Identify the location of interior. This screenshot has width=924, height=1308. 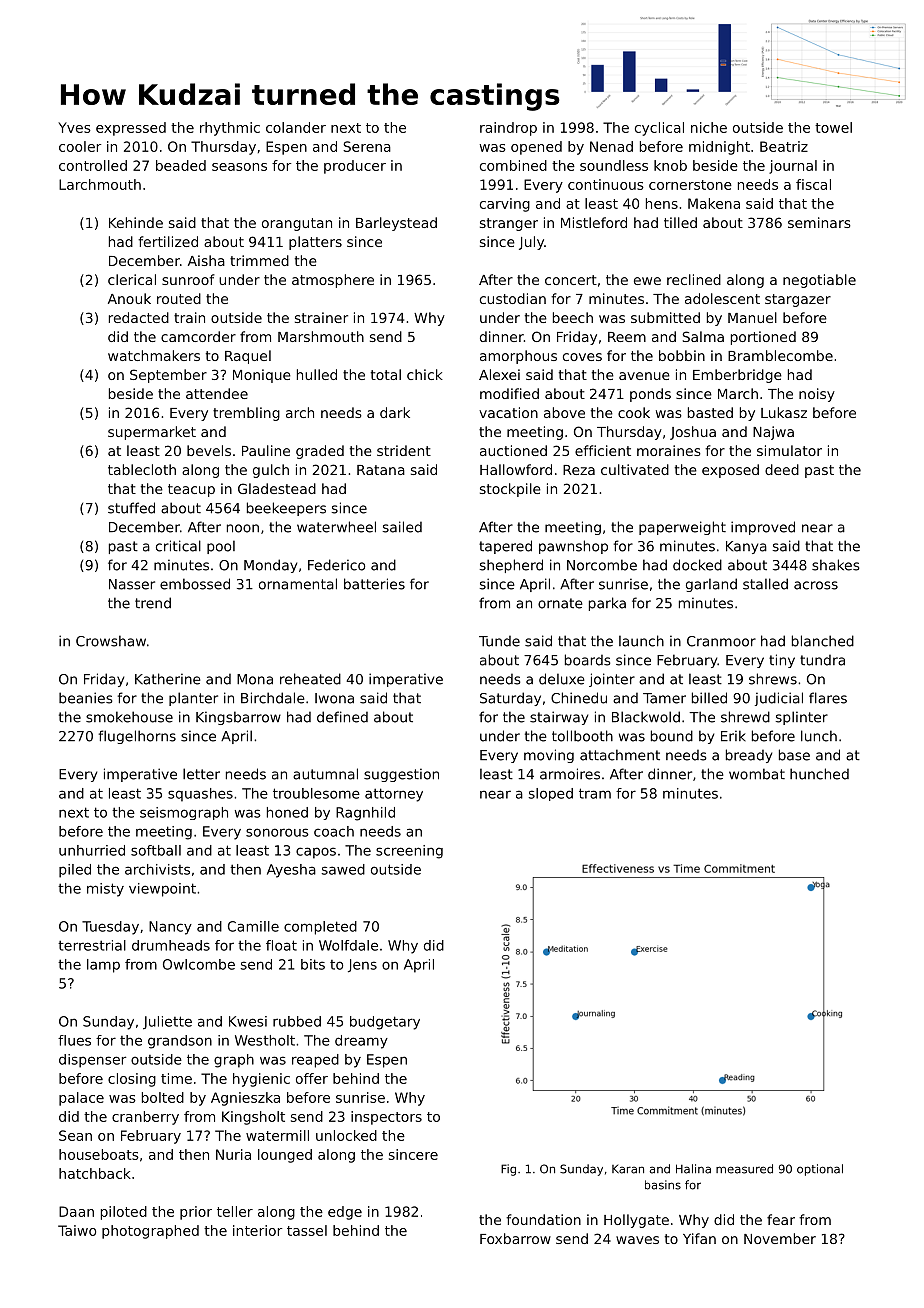
(257, 1230).
